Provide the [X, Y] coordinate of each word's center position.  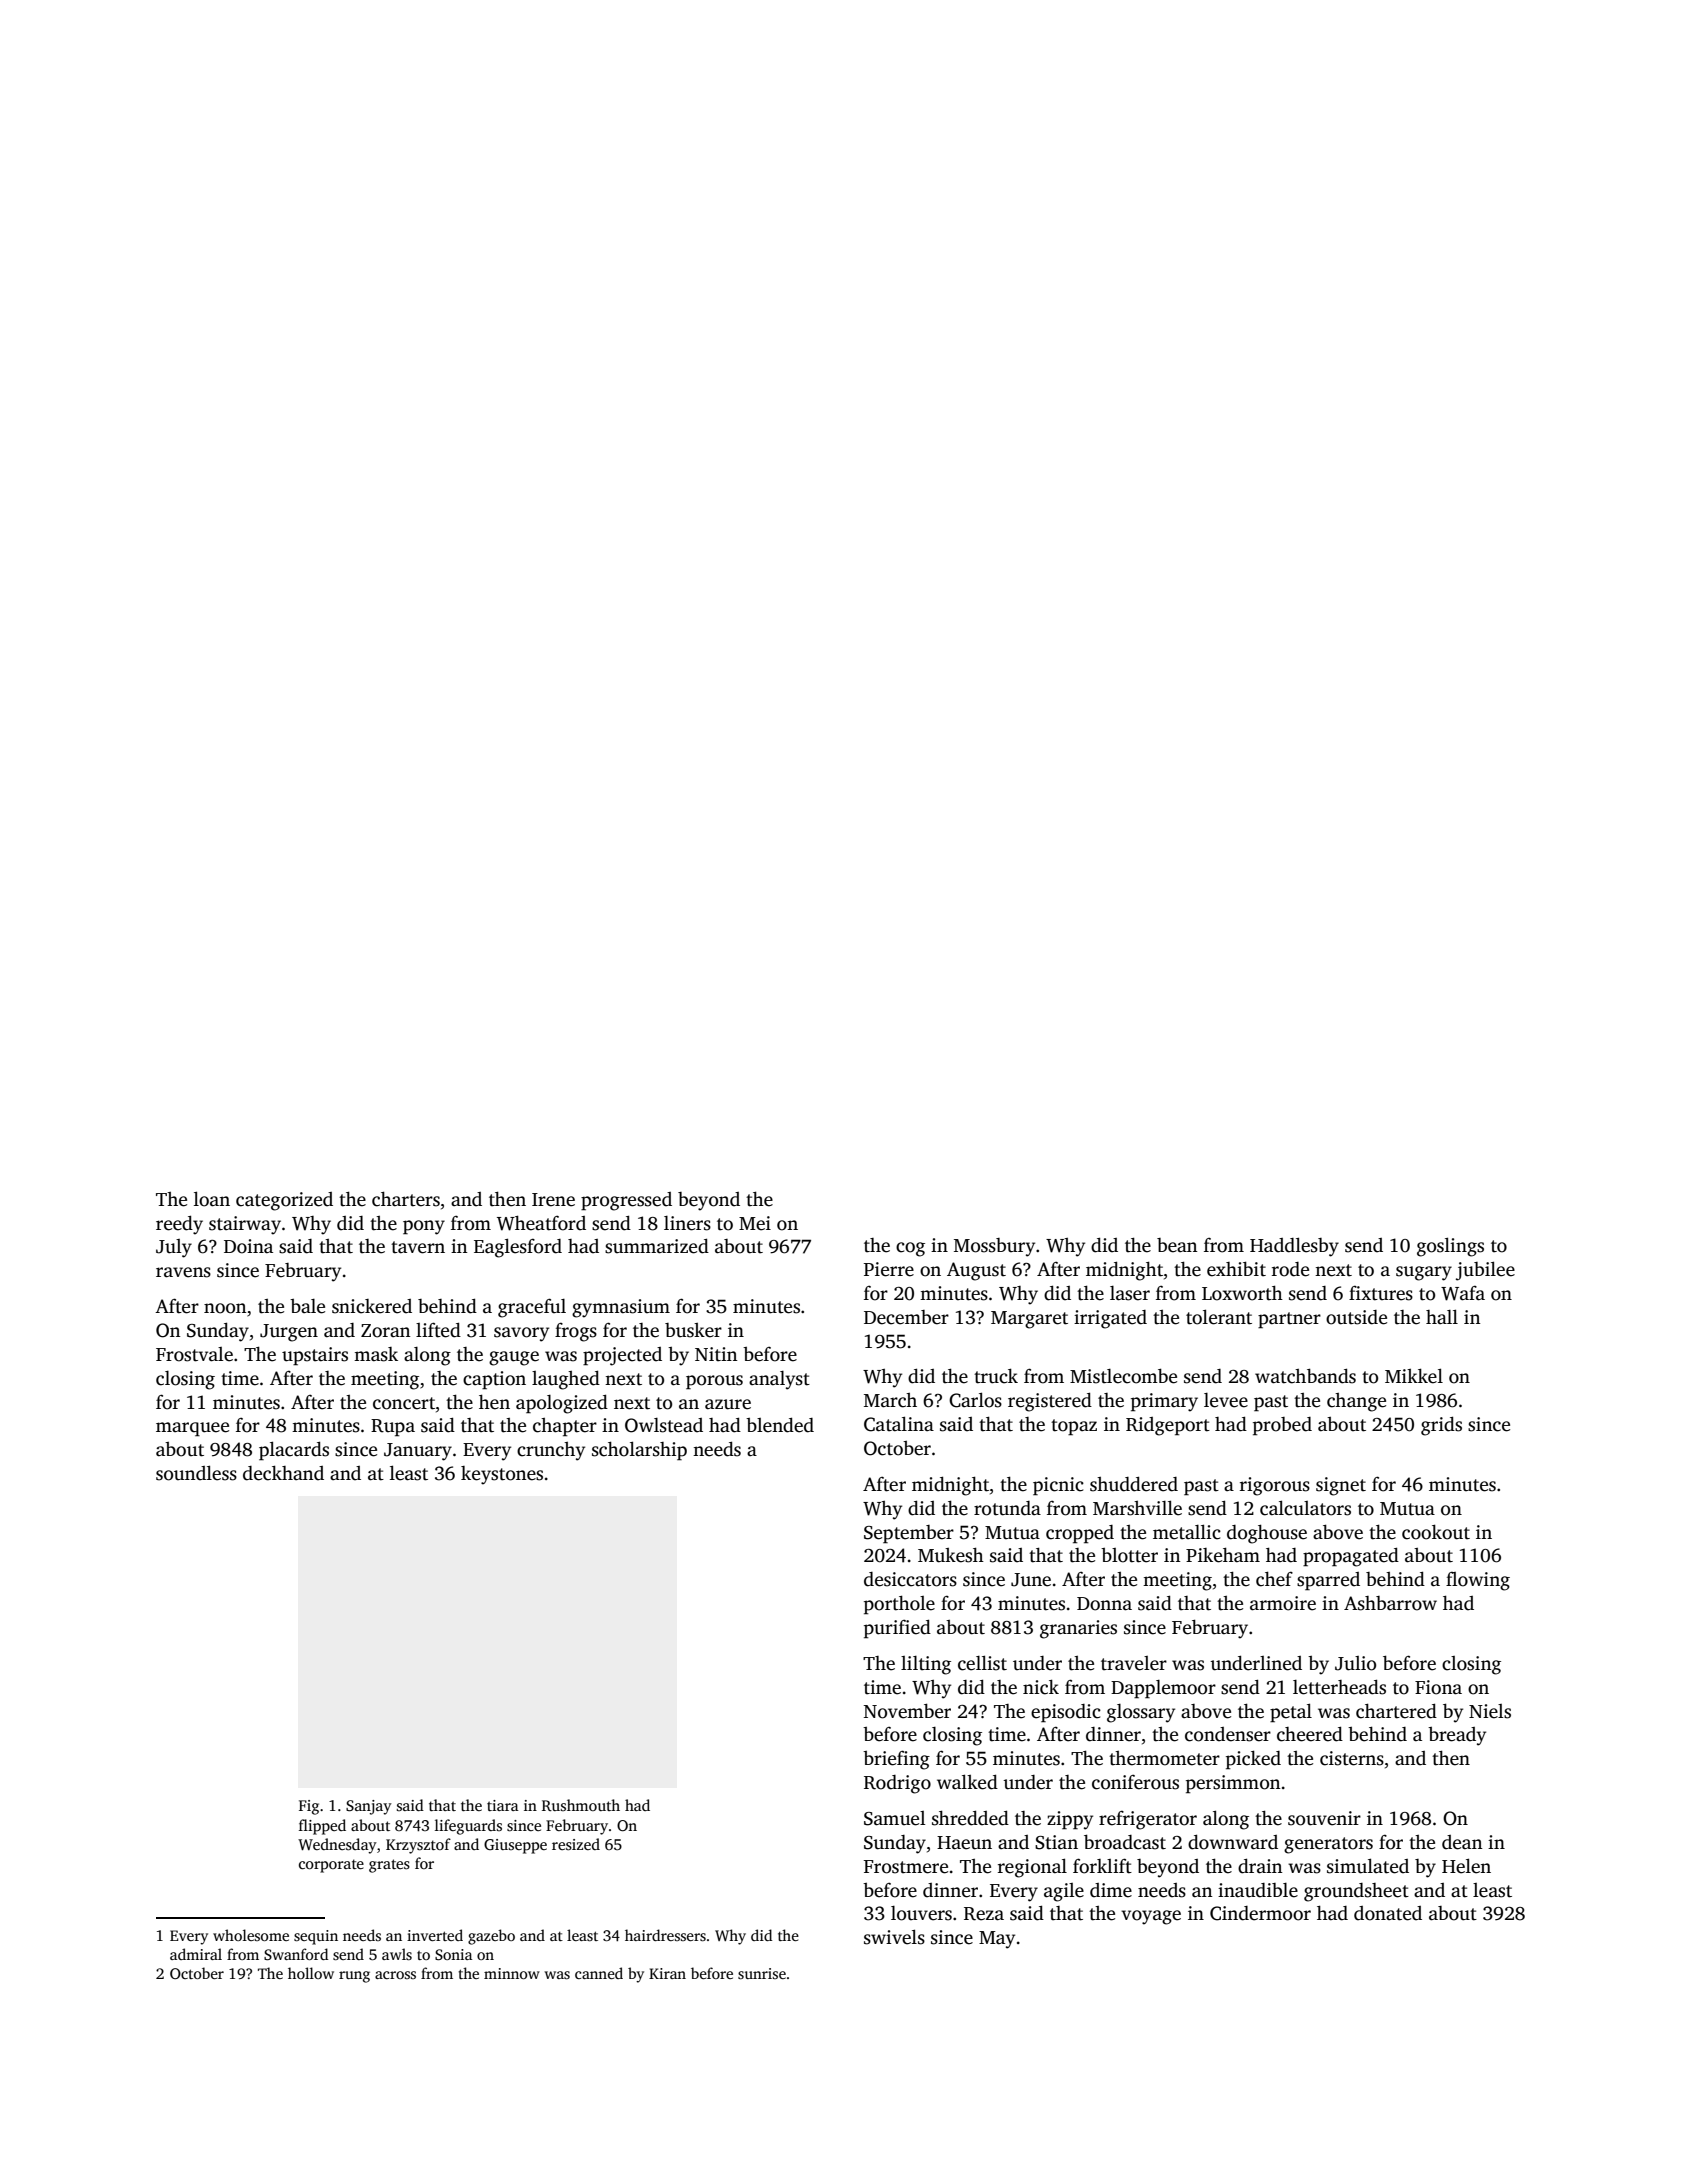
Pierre [889, 1269]
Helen [1466, 1866]
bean [1177, 1245]
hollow [311, 1973]
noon [225, 1308]
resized [576, 1844]
